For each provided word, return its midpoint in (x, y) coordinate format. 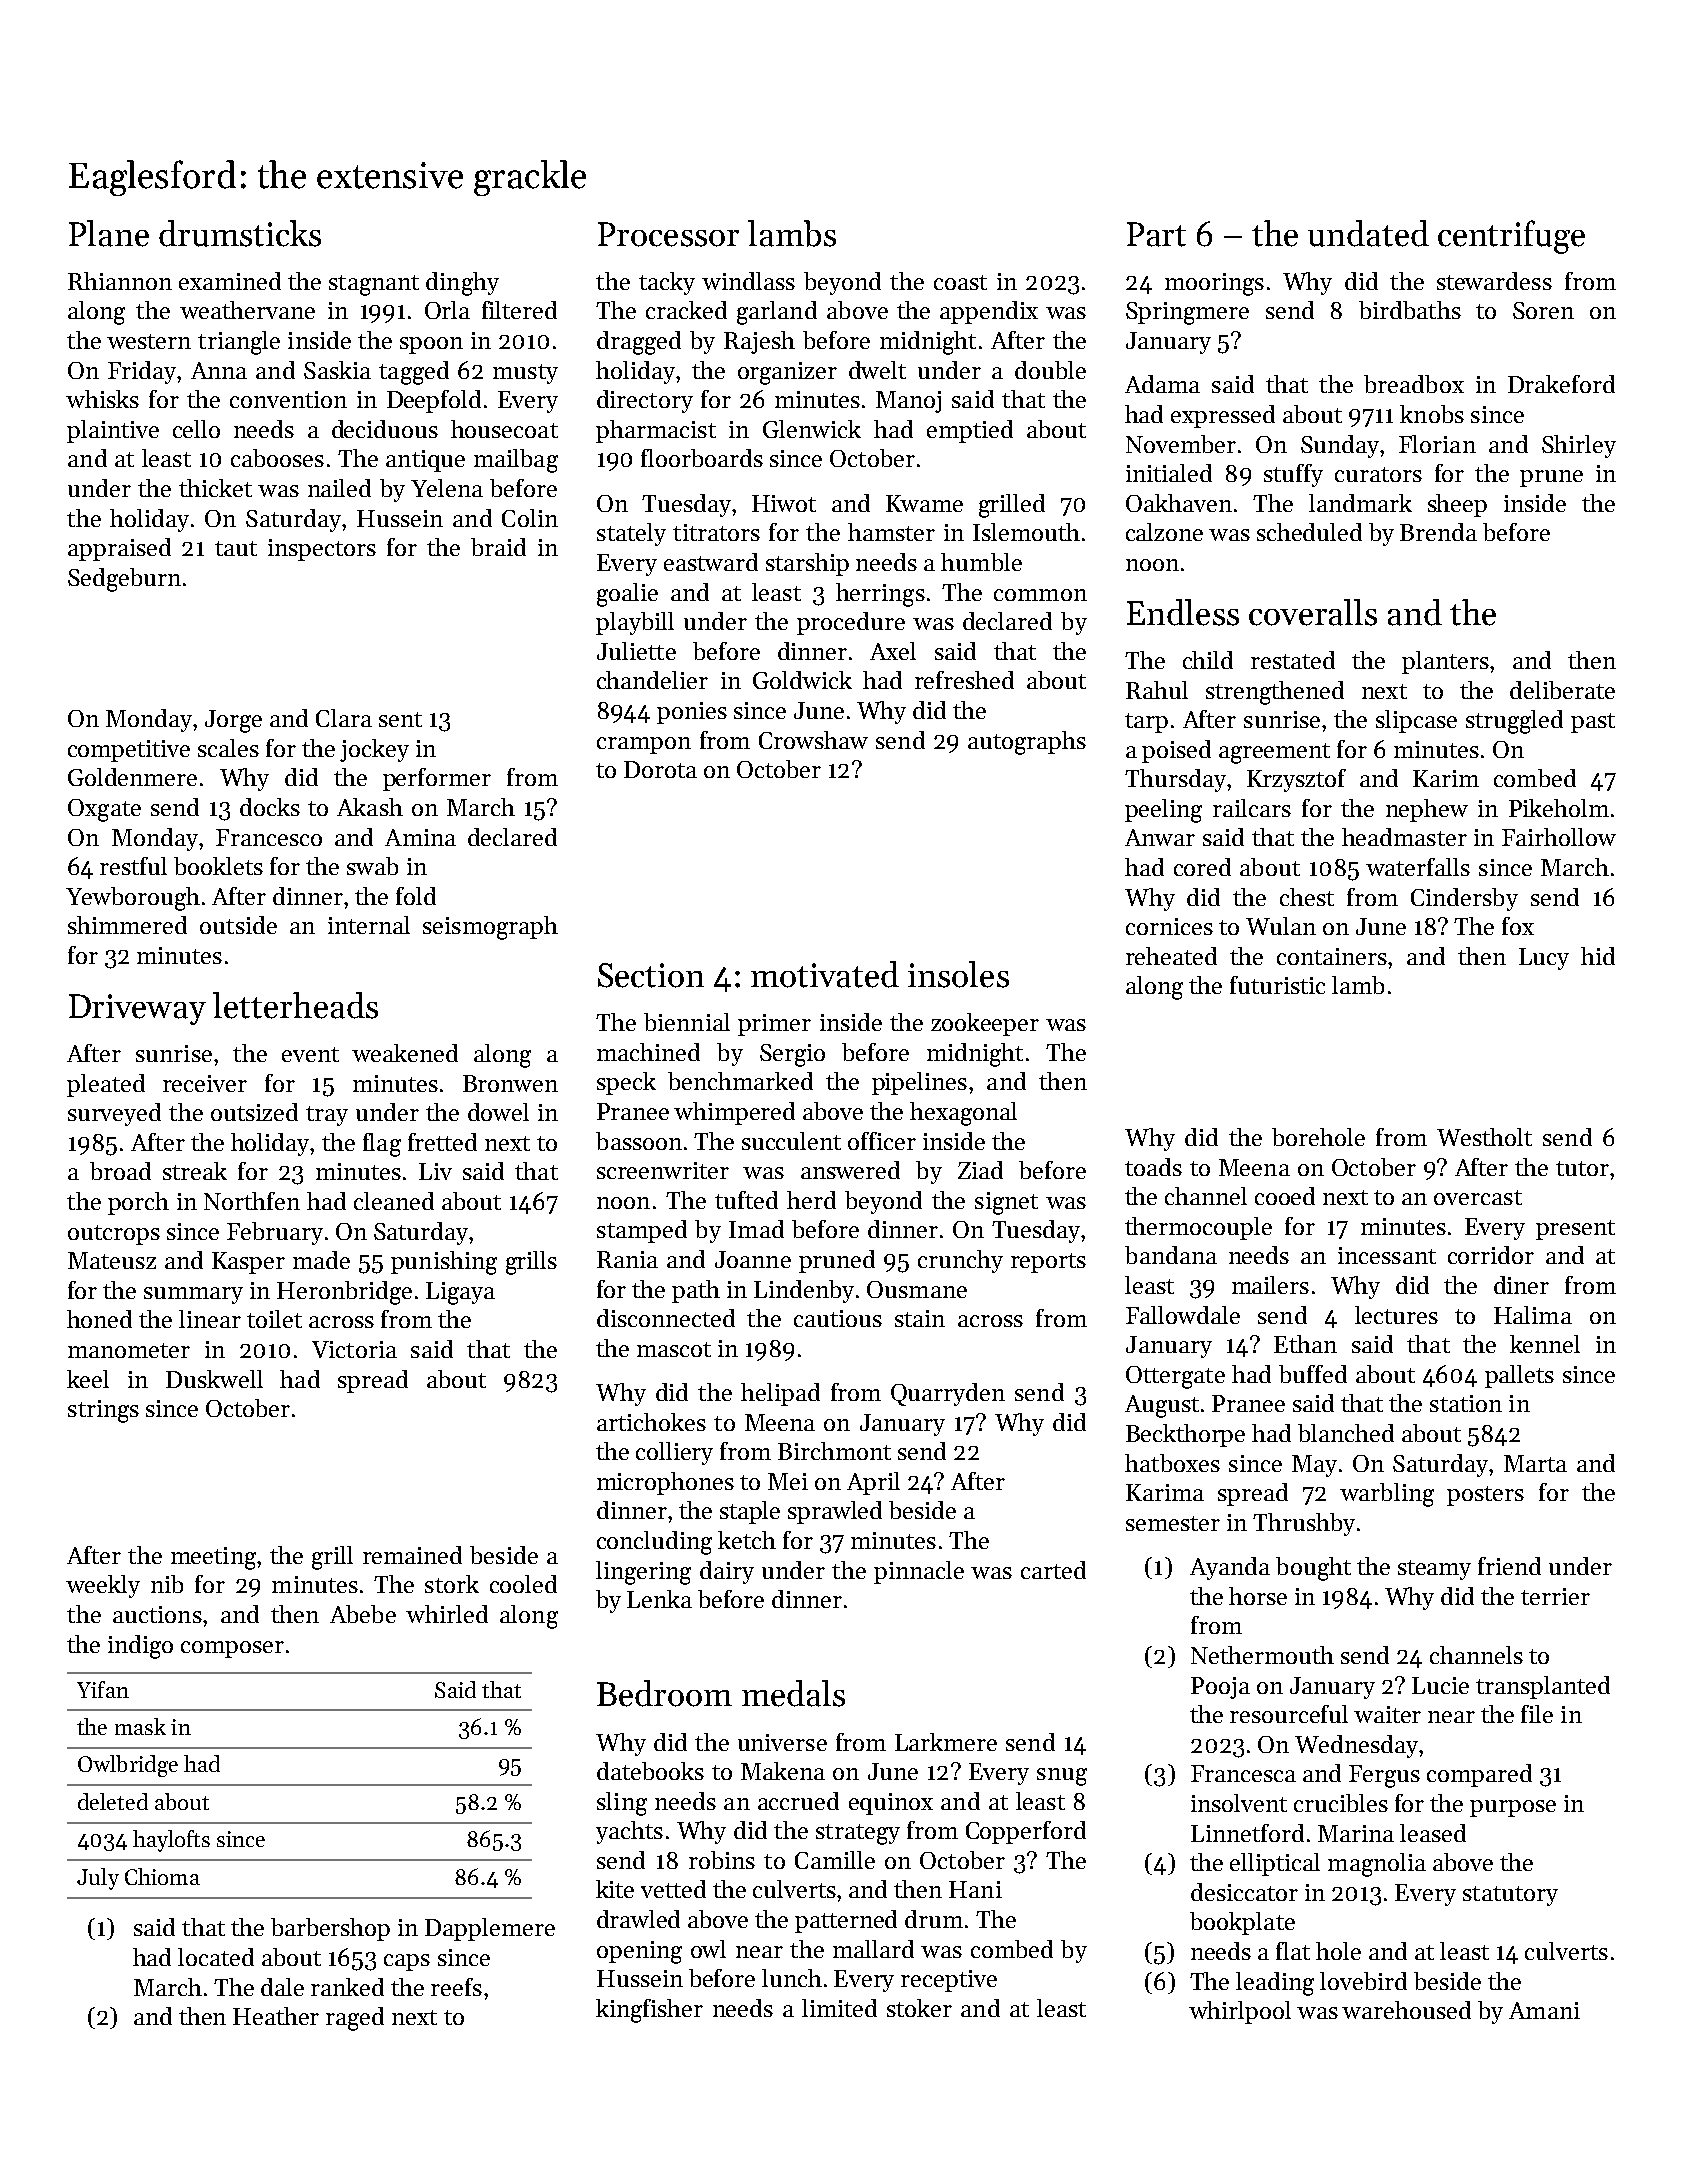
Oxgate (104, 810)
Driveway (137, 1009)
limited (839, 2008)
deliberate (1562, 690)
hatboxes (1172, 1463)
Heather (276, 2016)
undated (1368, 233)
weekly (103, 1586)
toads (1153, 1167)
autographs (1027, 743)
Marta (1535, 1463)
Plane (109, 233)
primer (774, 1025)
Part (1156, 234)
